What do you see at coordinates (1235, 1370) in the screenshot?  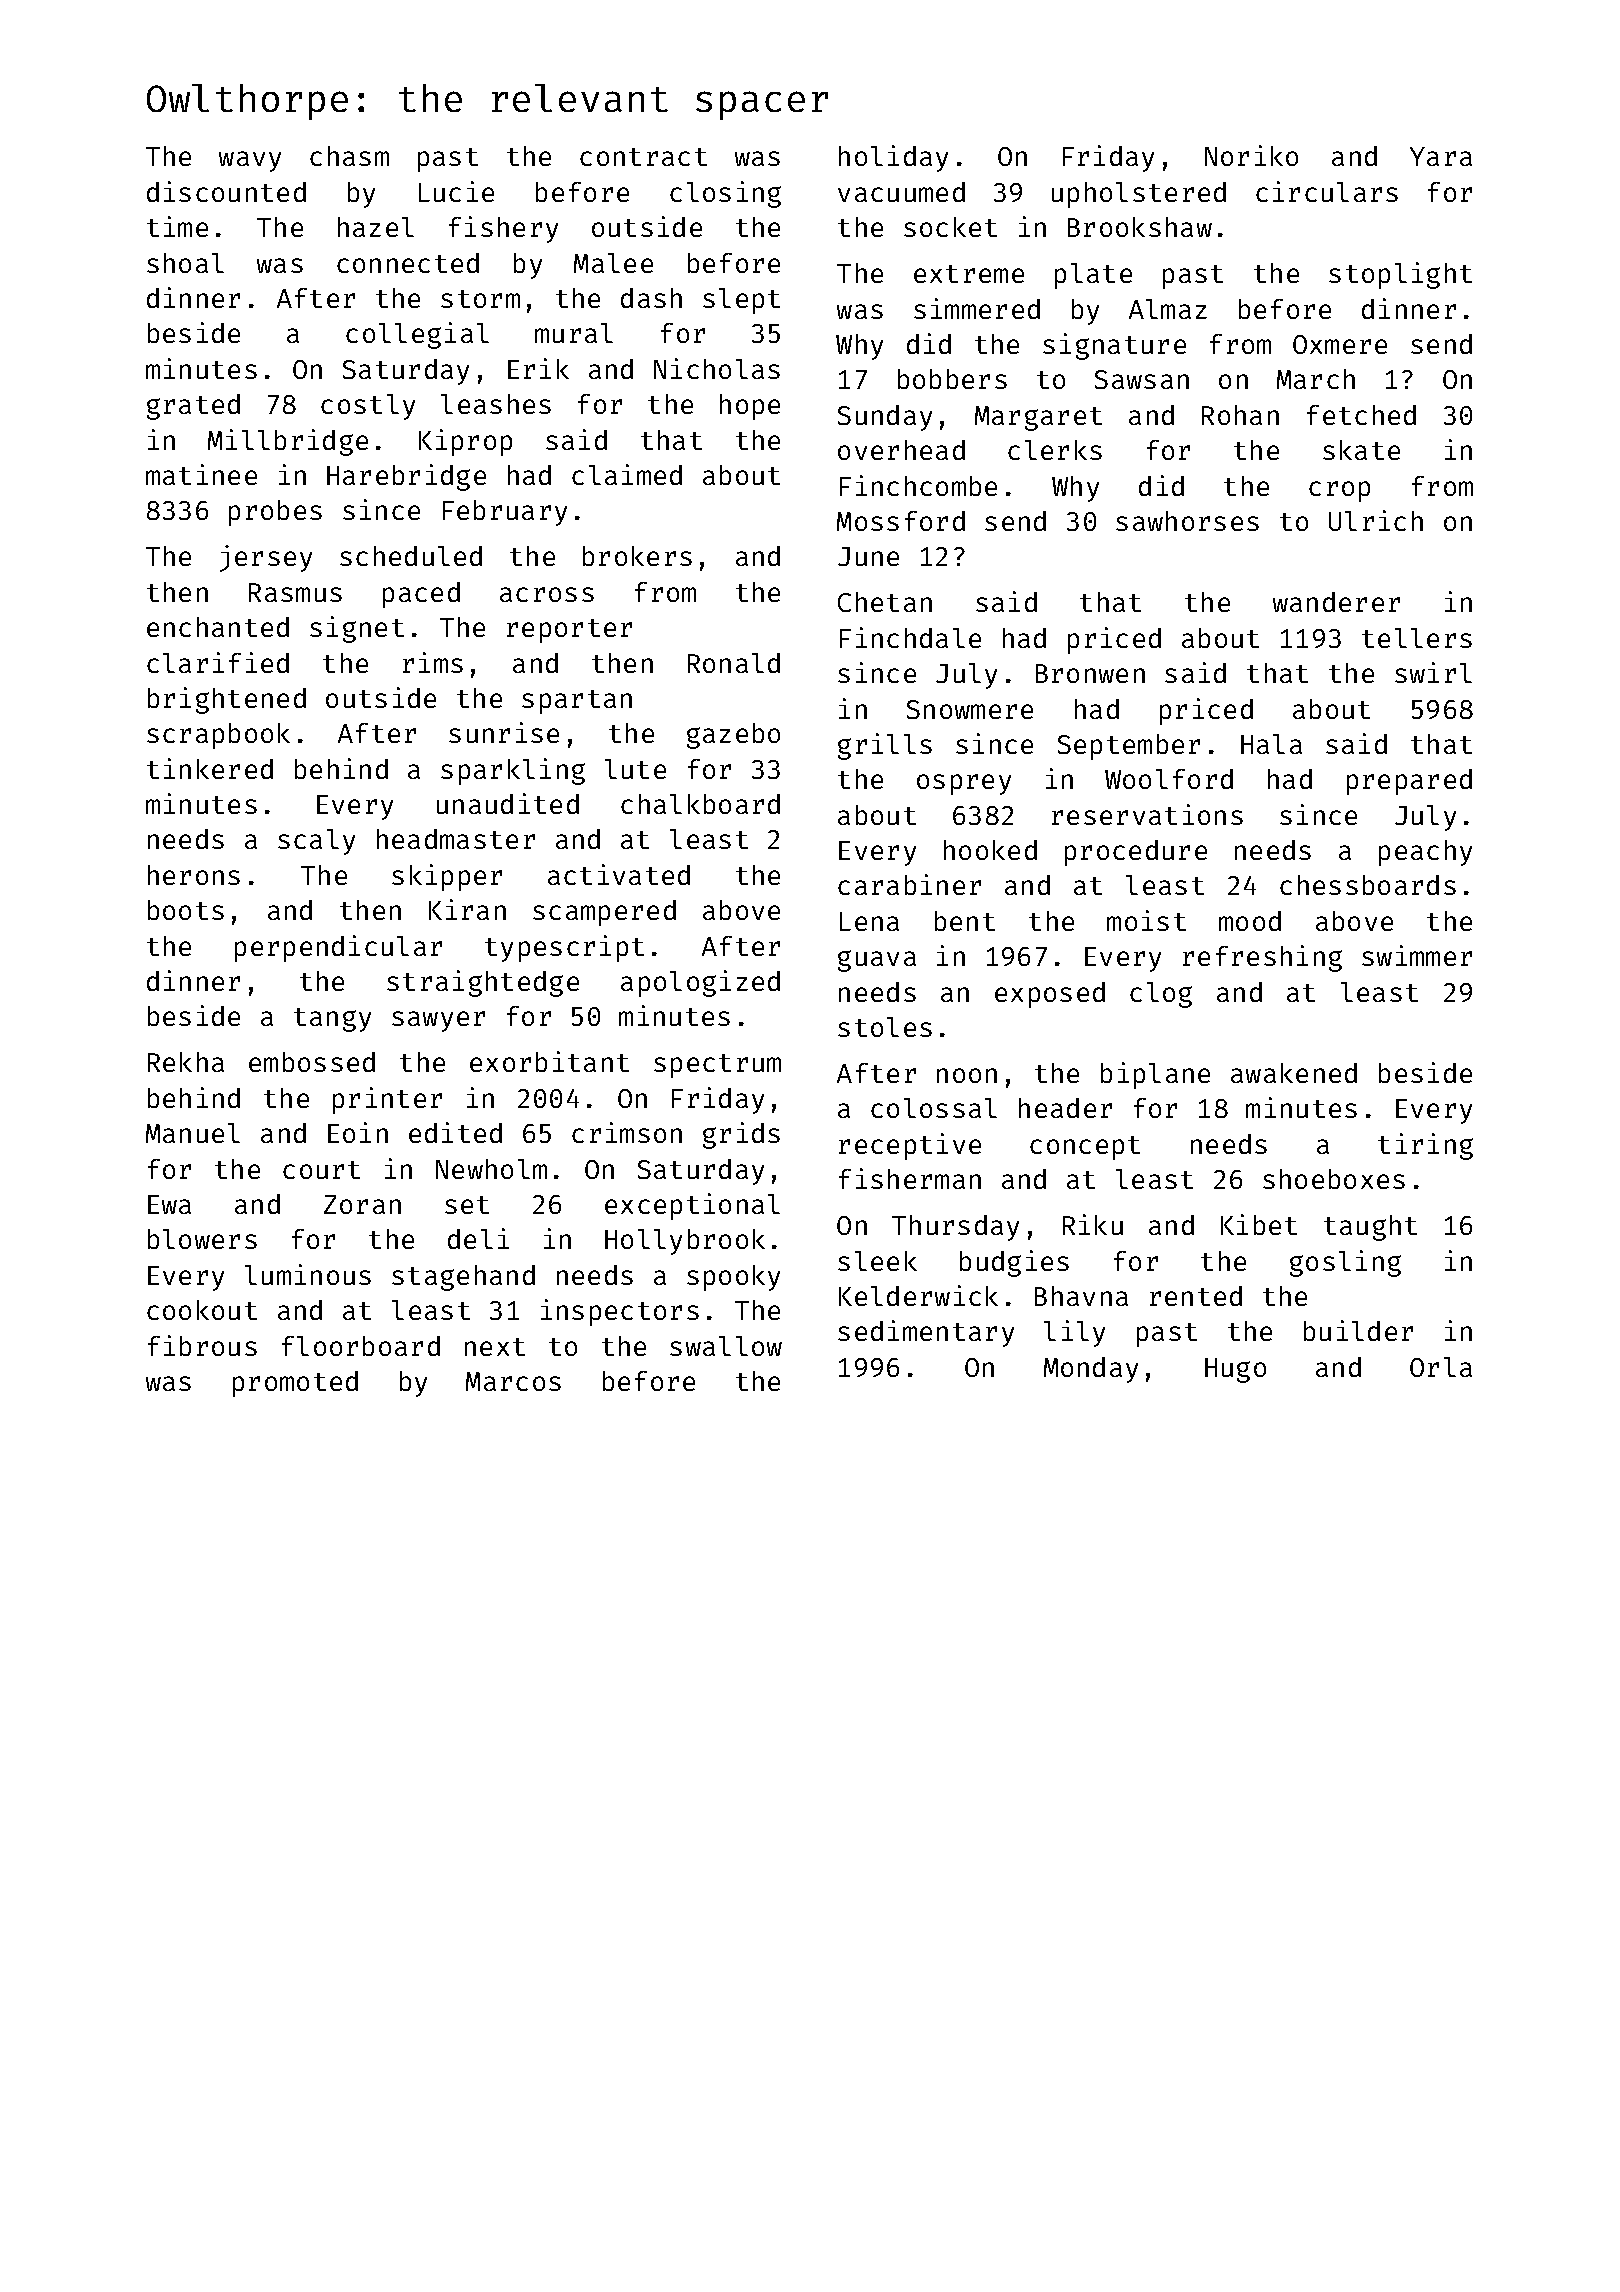 I see `Hugo` at bounding box center [1235, 1370].
